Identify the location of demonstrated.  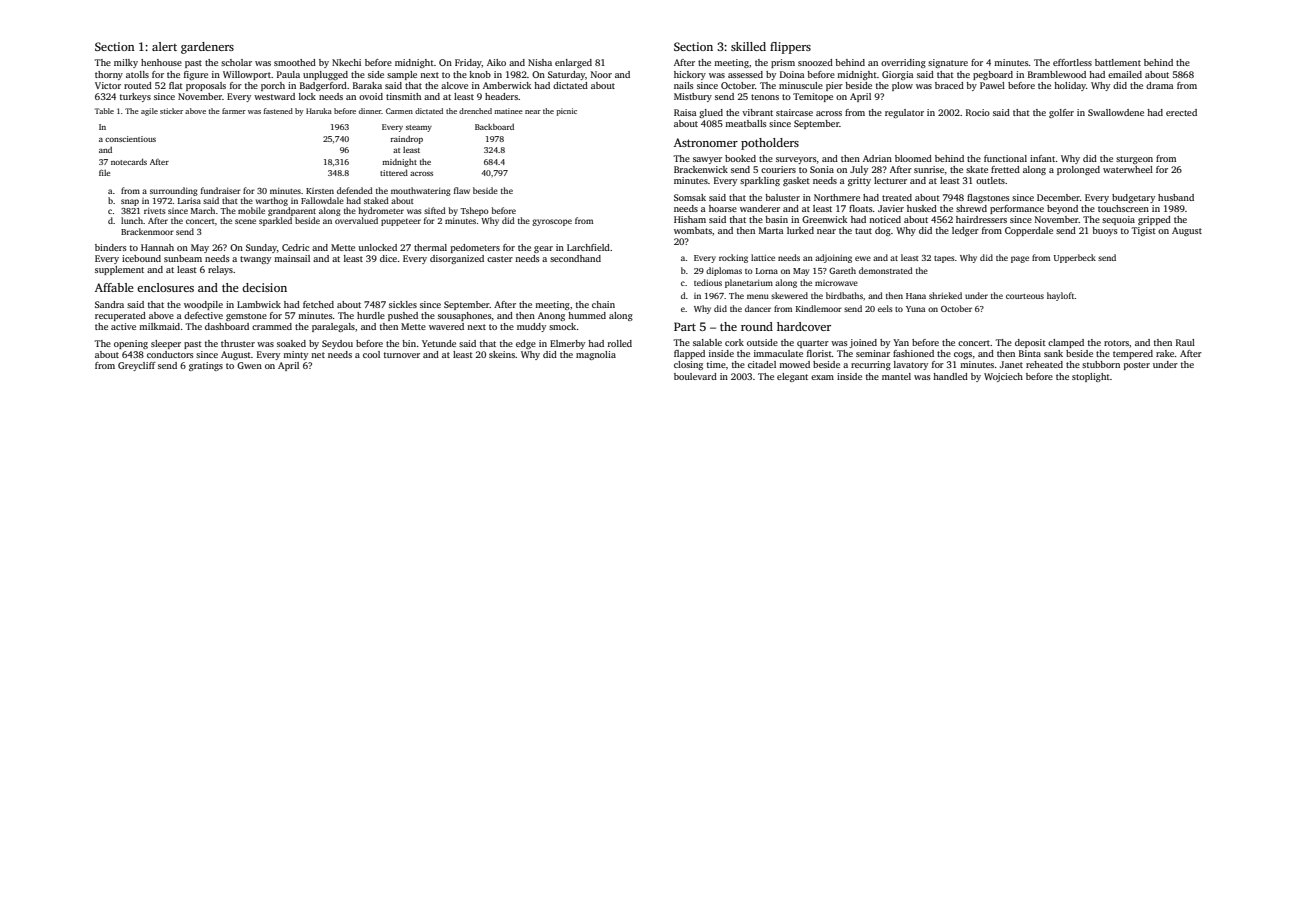
(886, 270).
